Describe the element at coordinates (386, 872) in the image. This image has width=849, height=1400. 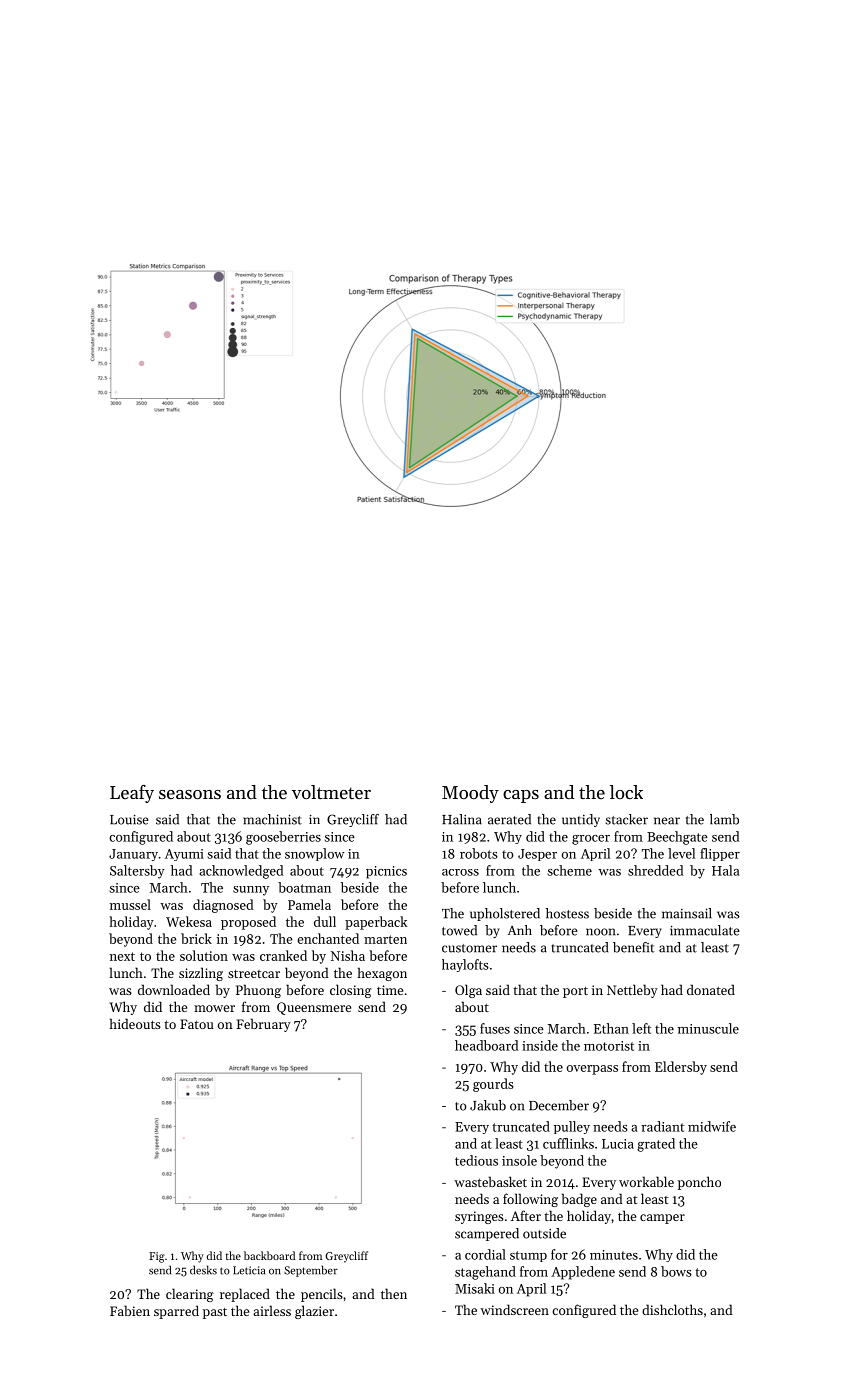
I see `picnics` at that location.
